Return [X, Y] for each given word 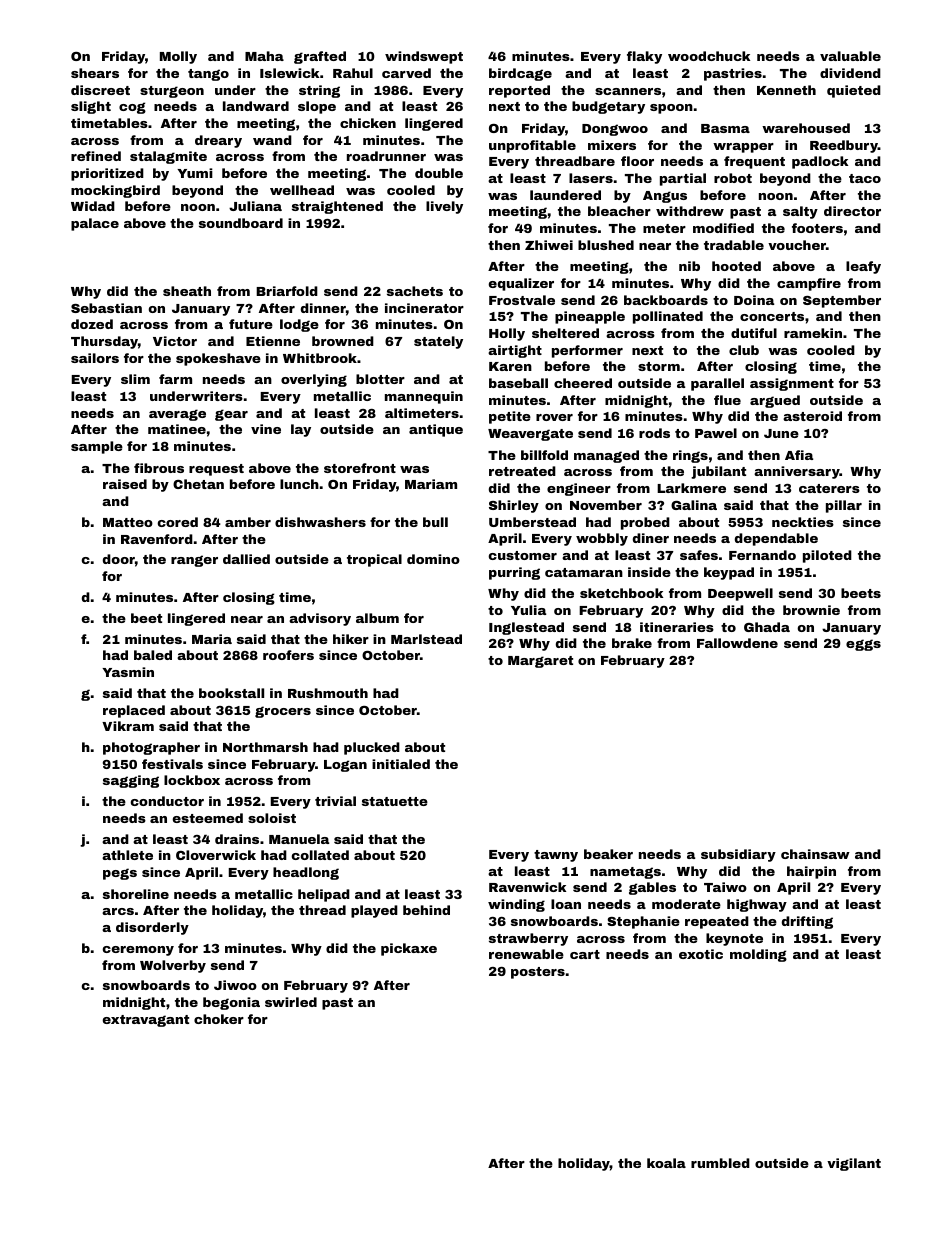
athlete [127, 855]
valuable [850, 56]
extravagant [146, 1021]
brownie [811, 610]
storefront [360, 468]
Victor [175, 341]
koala [666, 1163]
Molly [178, 57]
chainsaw [815, 854]
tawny [556, 856]
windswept [424, 57]
